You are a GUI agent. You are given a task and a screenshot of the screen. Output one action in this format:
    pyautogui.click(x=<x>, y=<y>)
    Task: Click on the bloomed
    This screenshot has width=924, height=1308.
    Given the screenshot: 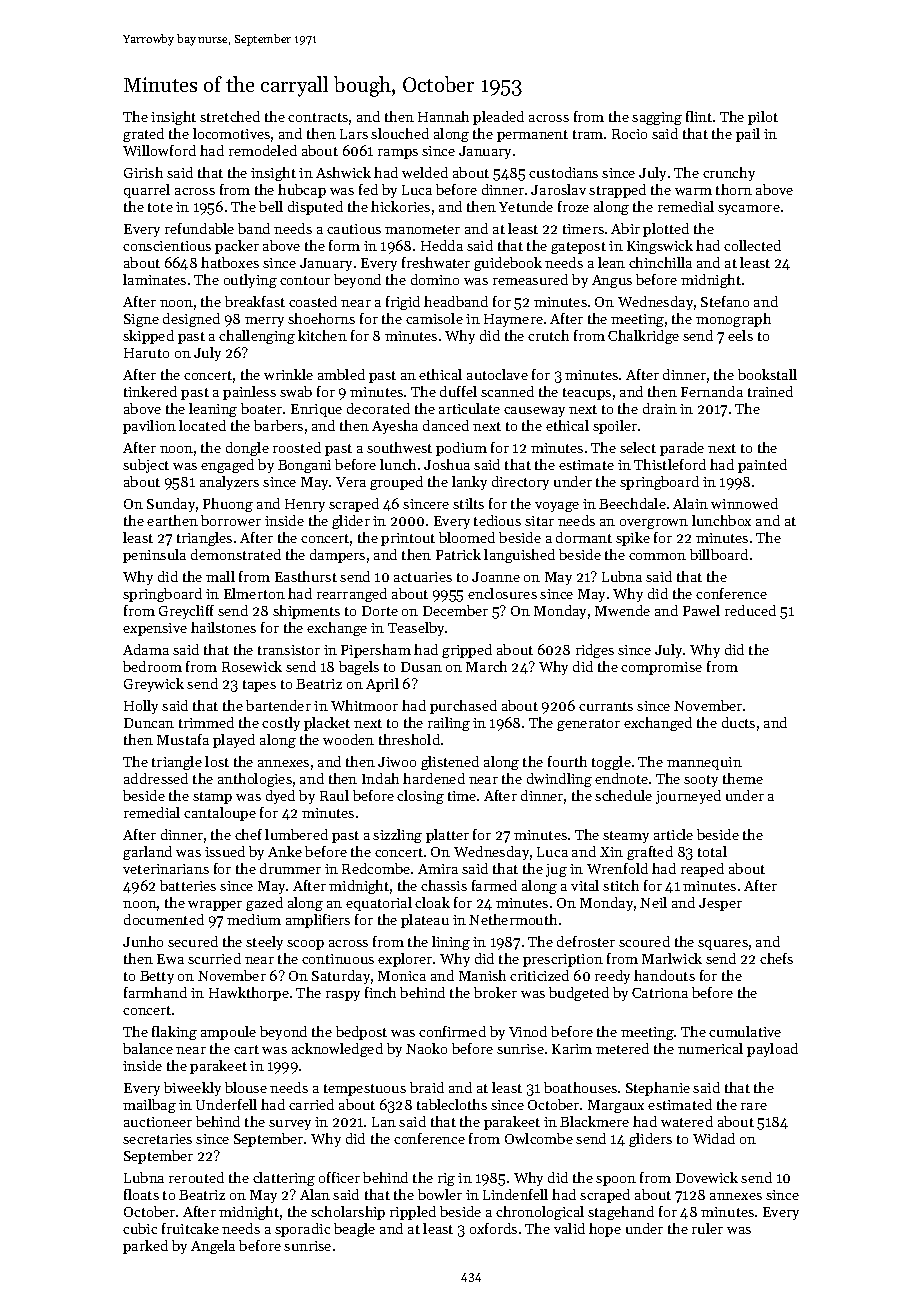 What is the action you would take?
    pyautogui.click(x=467, y=537)
